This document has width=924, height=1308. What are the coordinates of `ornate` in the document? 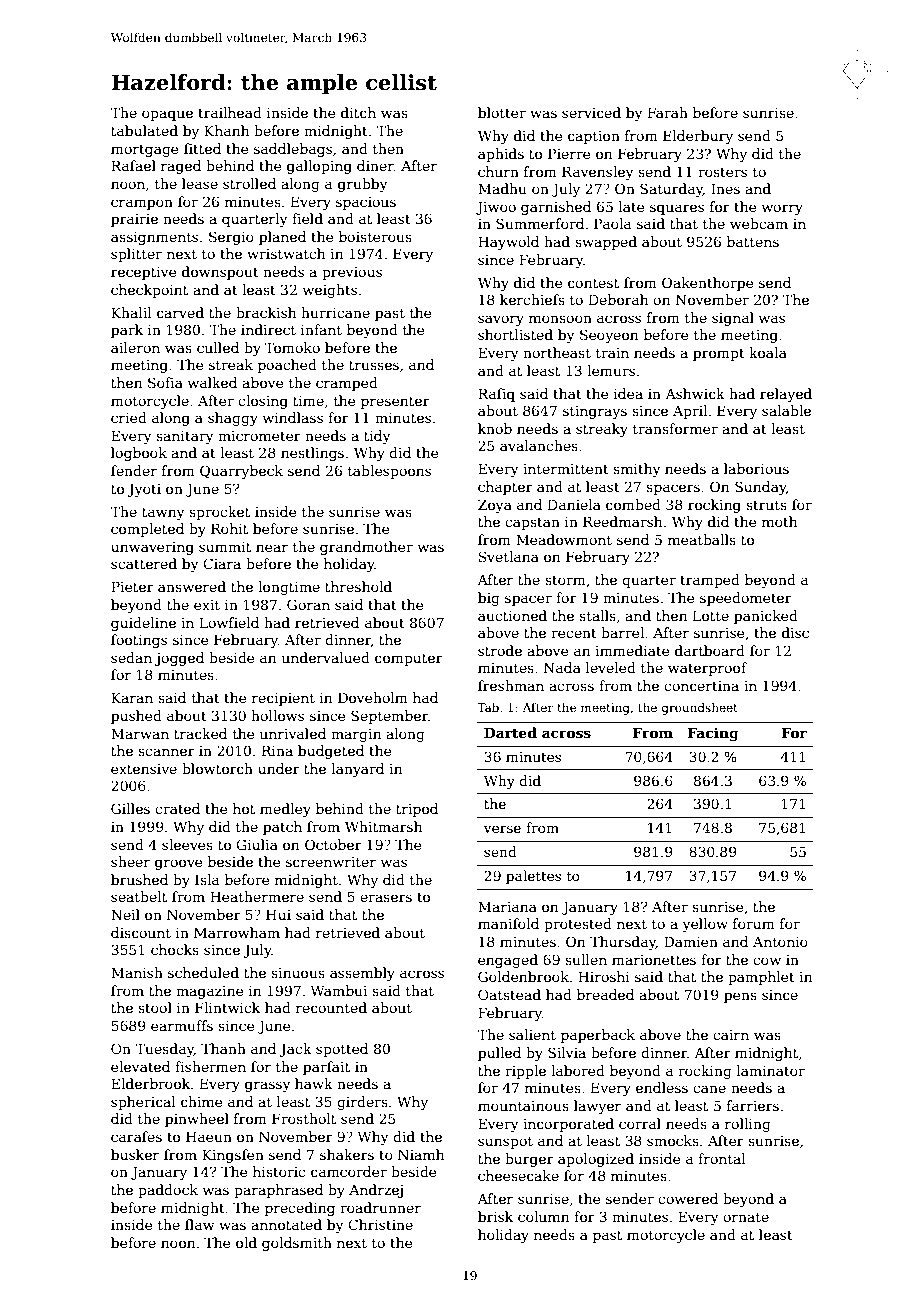 It's located at (746, 1217).
